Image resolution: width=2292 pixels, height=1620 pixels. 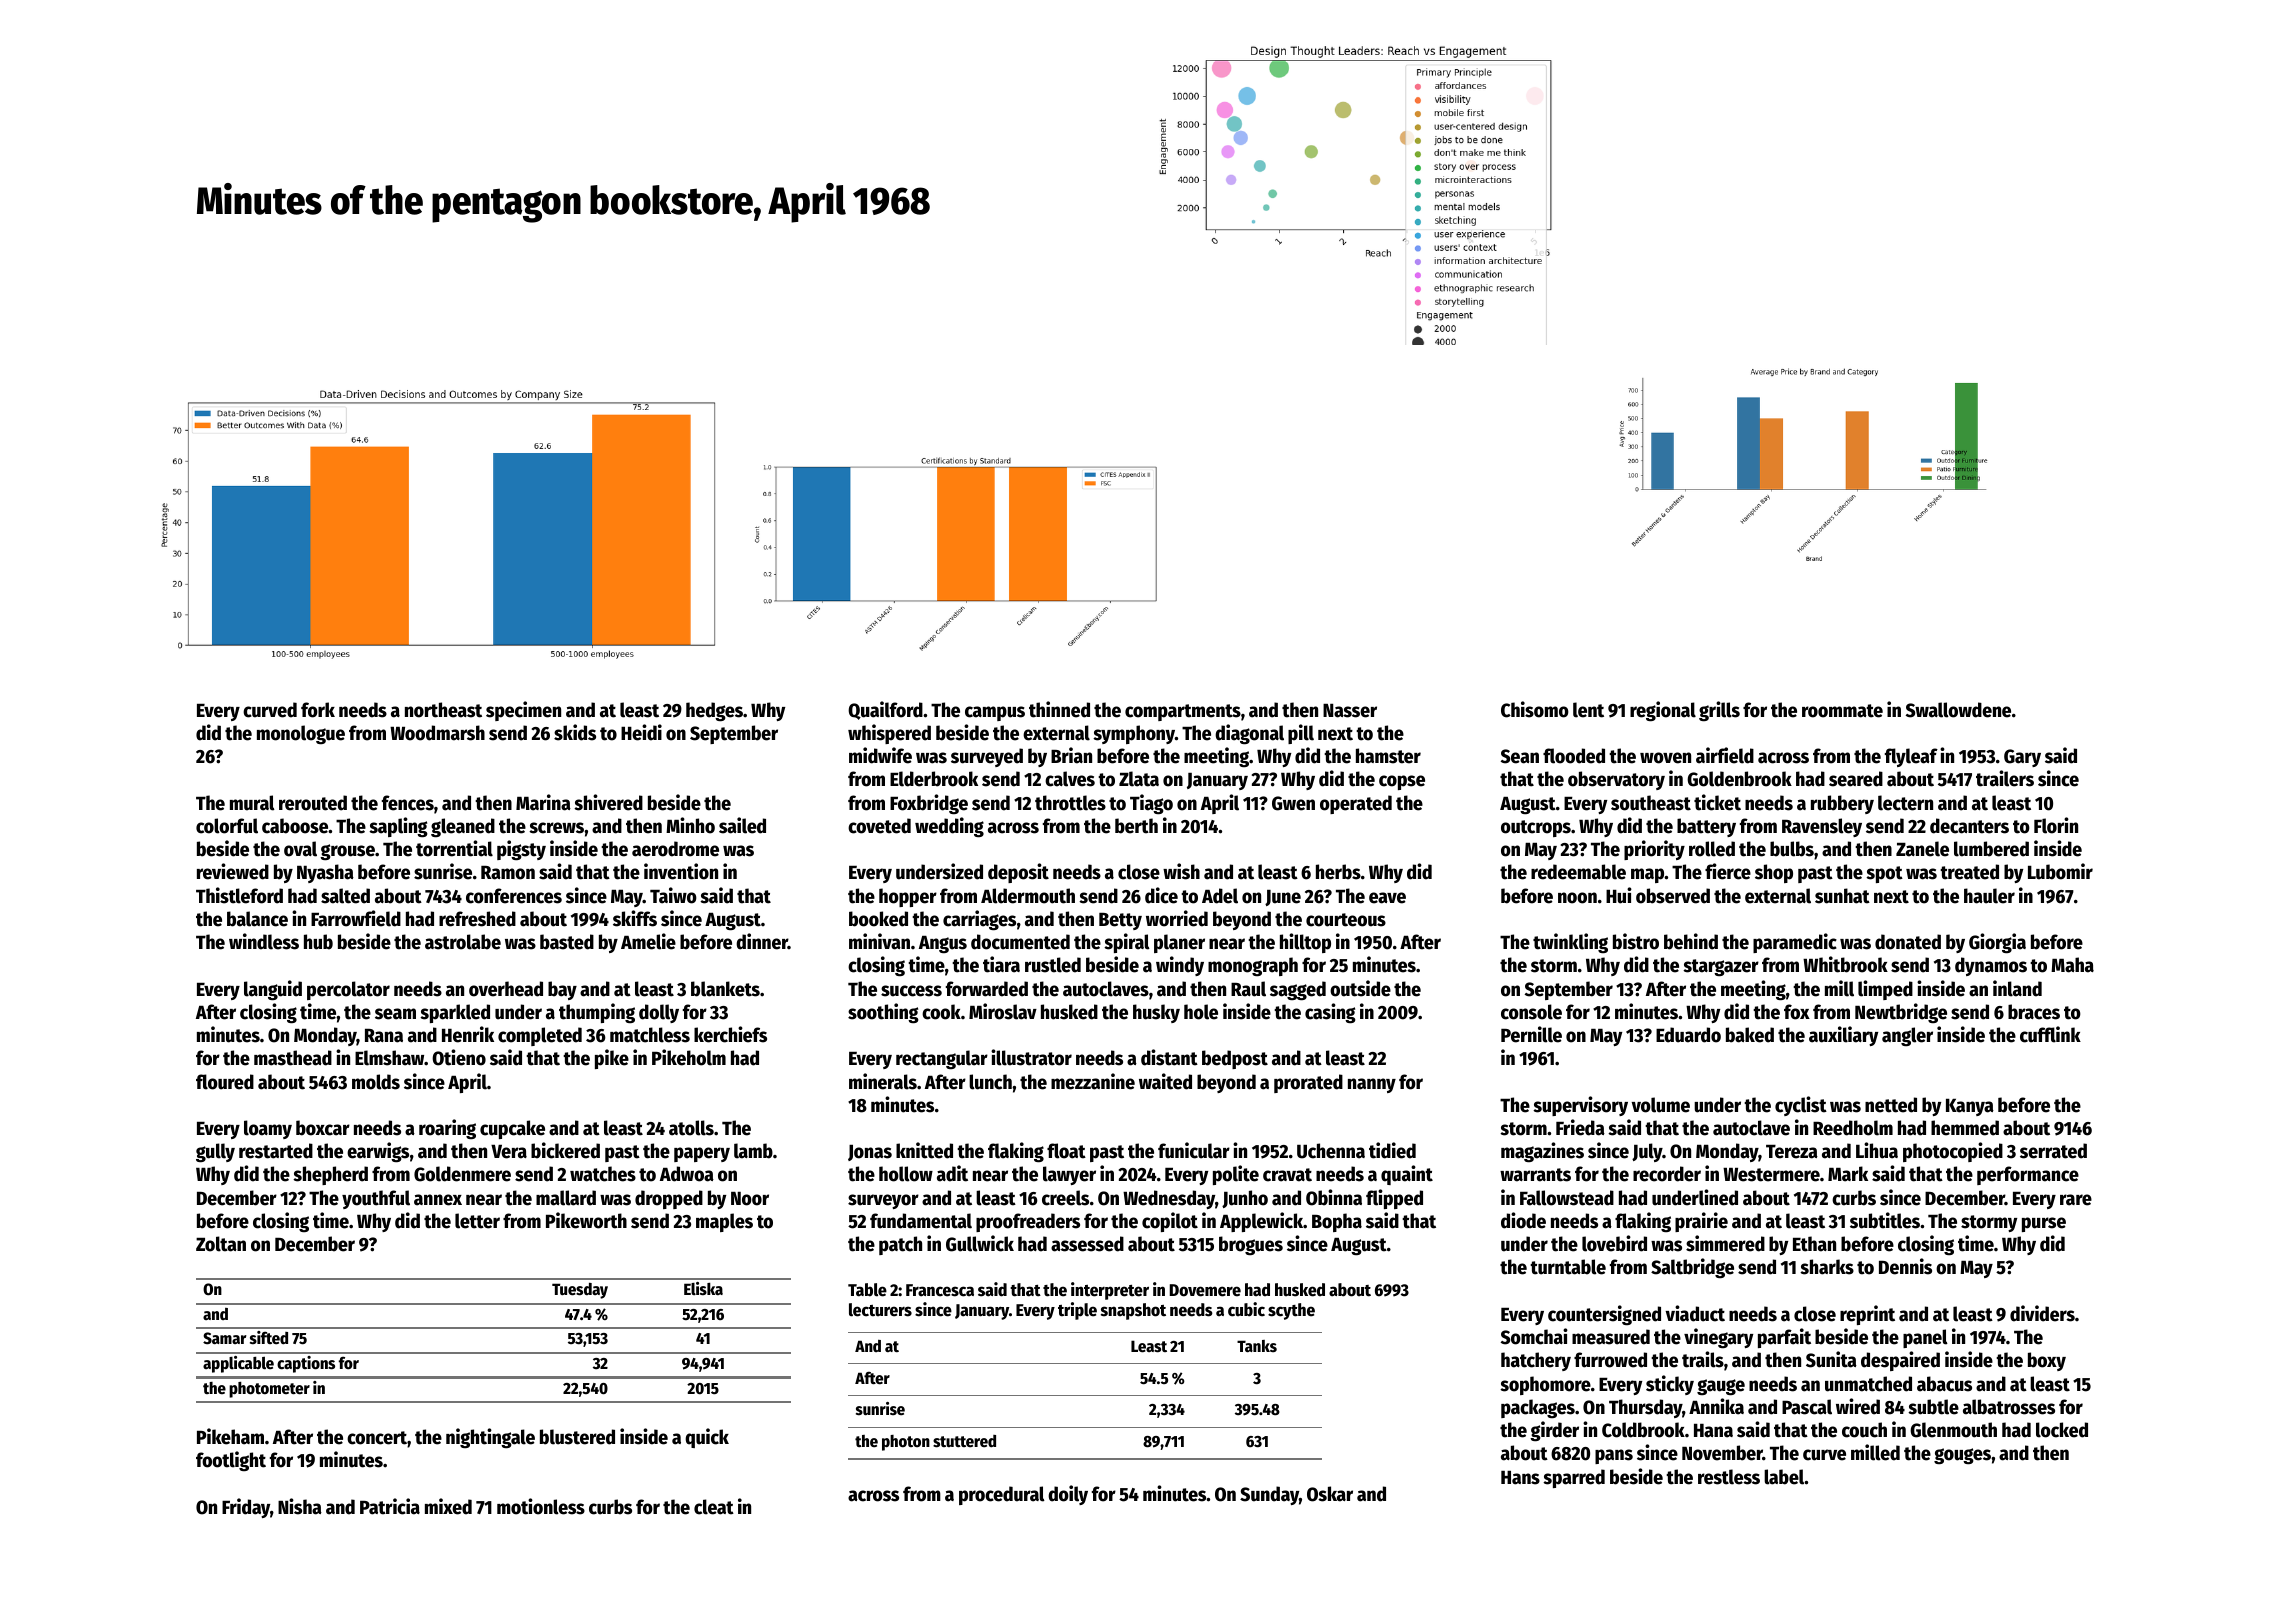 What do you see at coordinates (1614, 1243) in the document?
I see `lovebird` at bounding box center [1614, 1243].
